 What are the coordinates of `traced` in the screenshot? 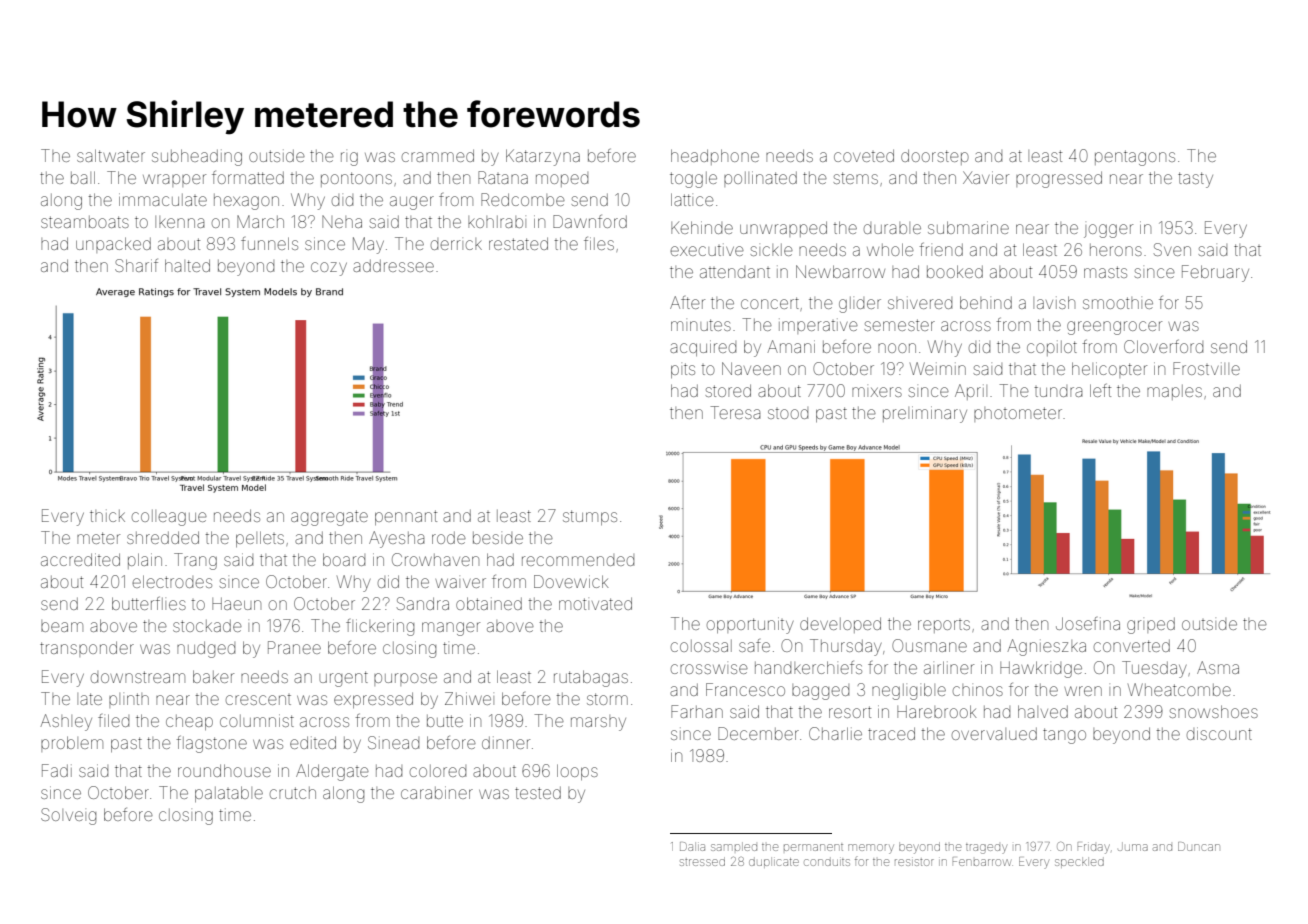 It's located at (891, 733).
